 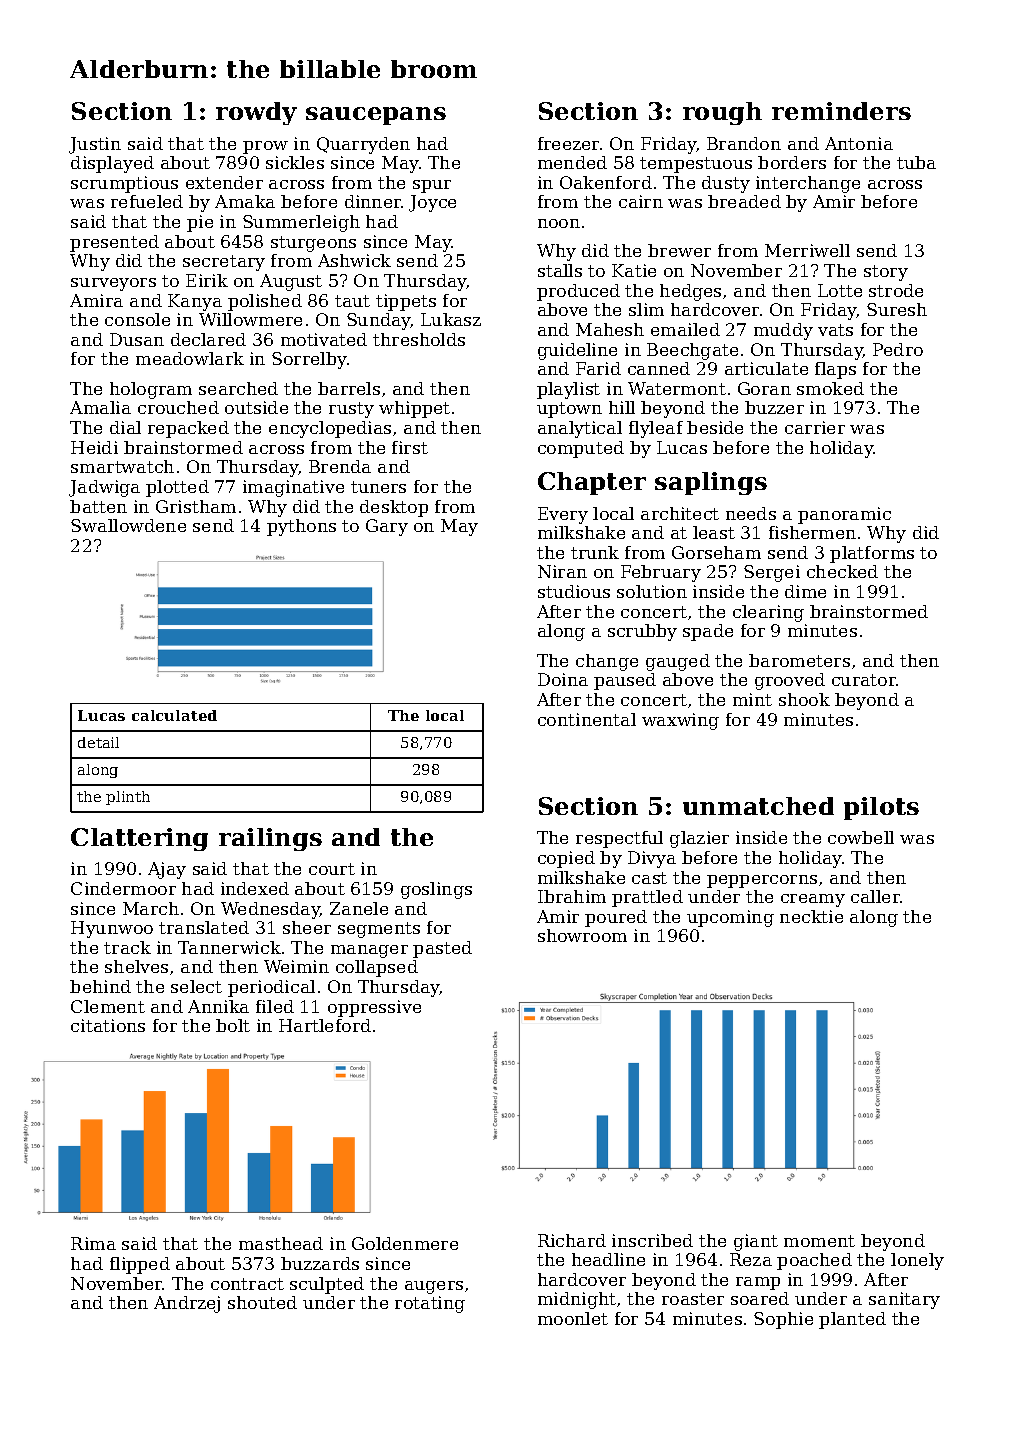 What do you see at coordinates (875, 896) in the page?
I see `caller` at bounding box center [875, 896].
